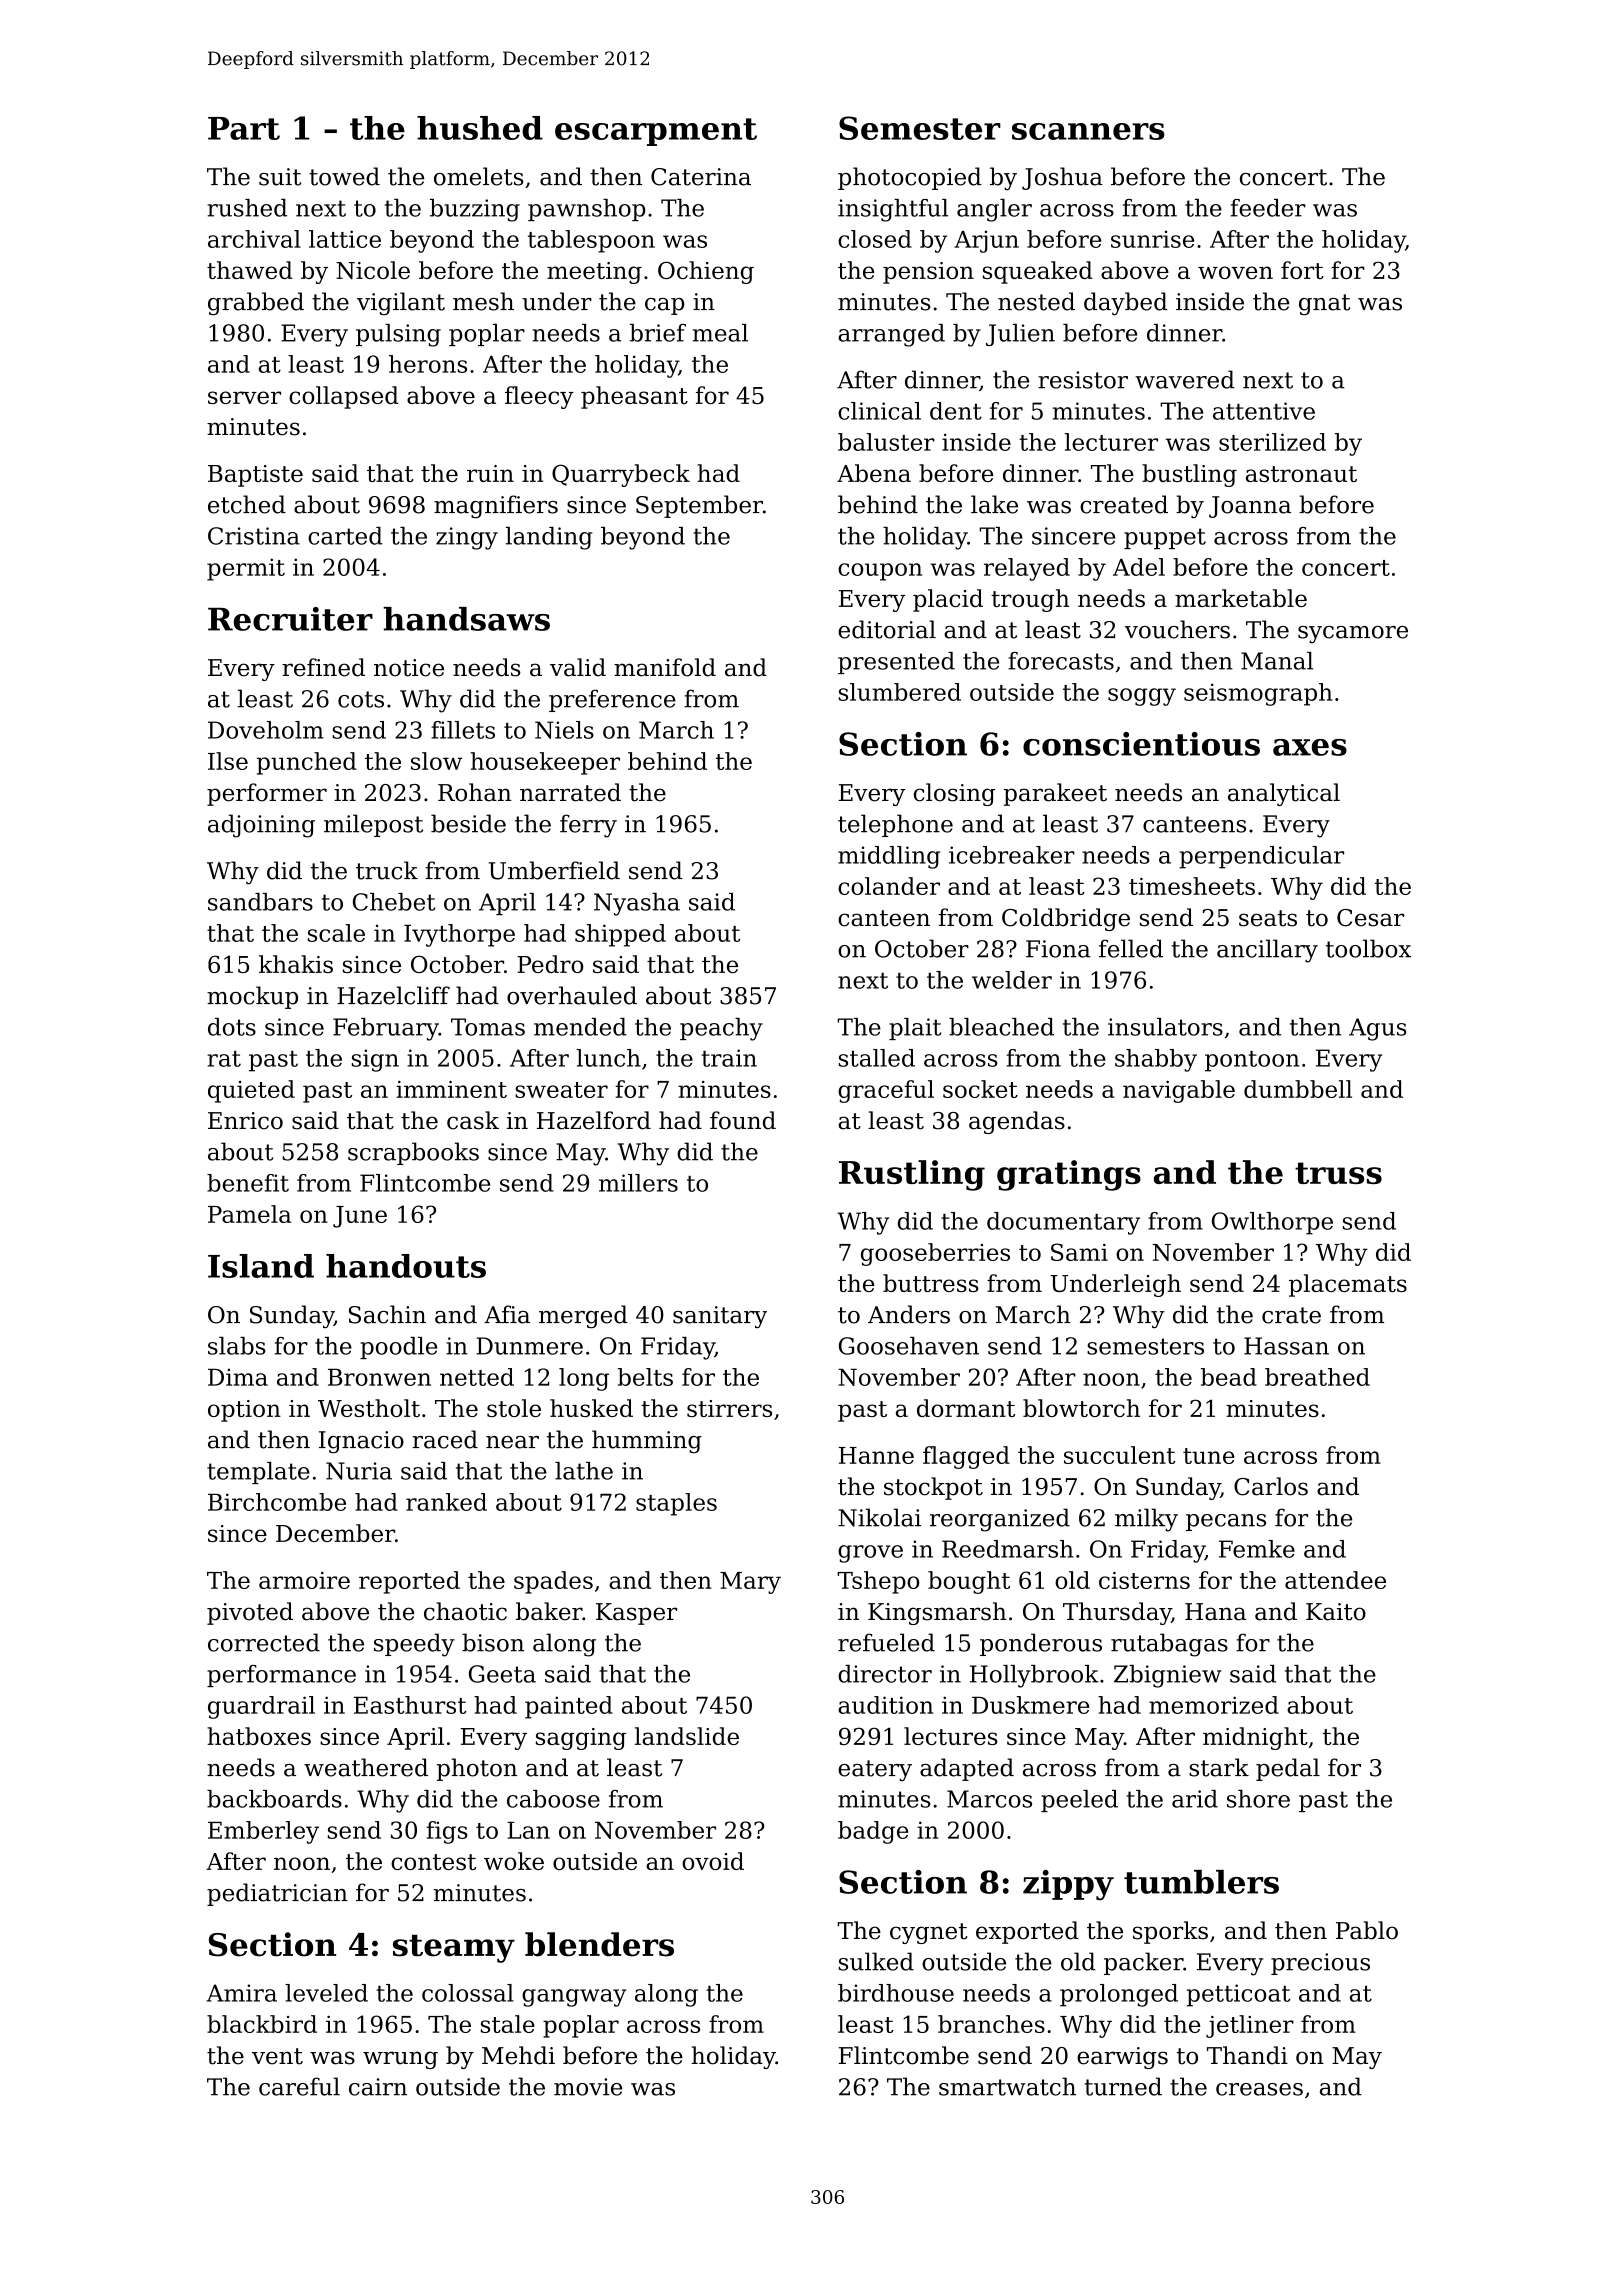 This screenshot has height=2292, width=1620. I want to click on benefit, so click(248, 1183).
